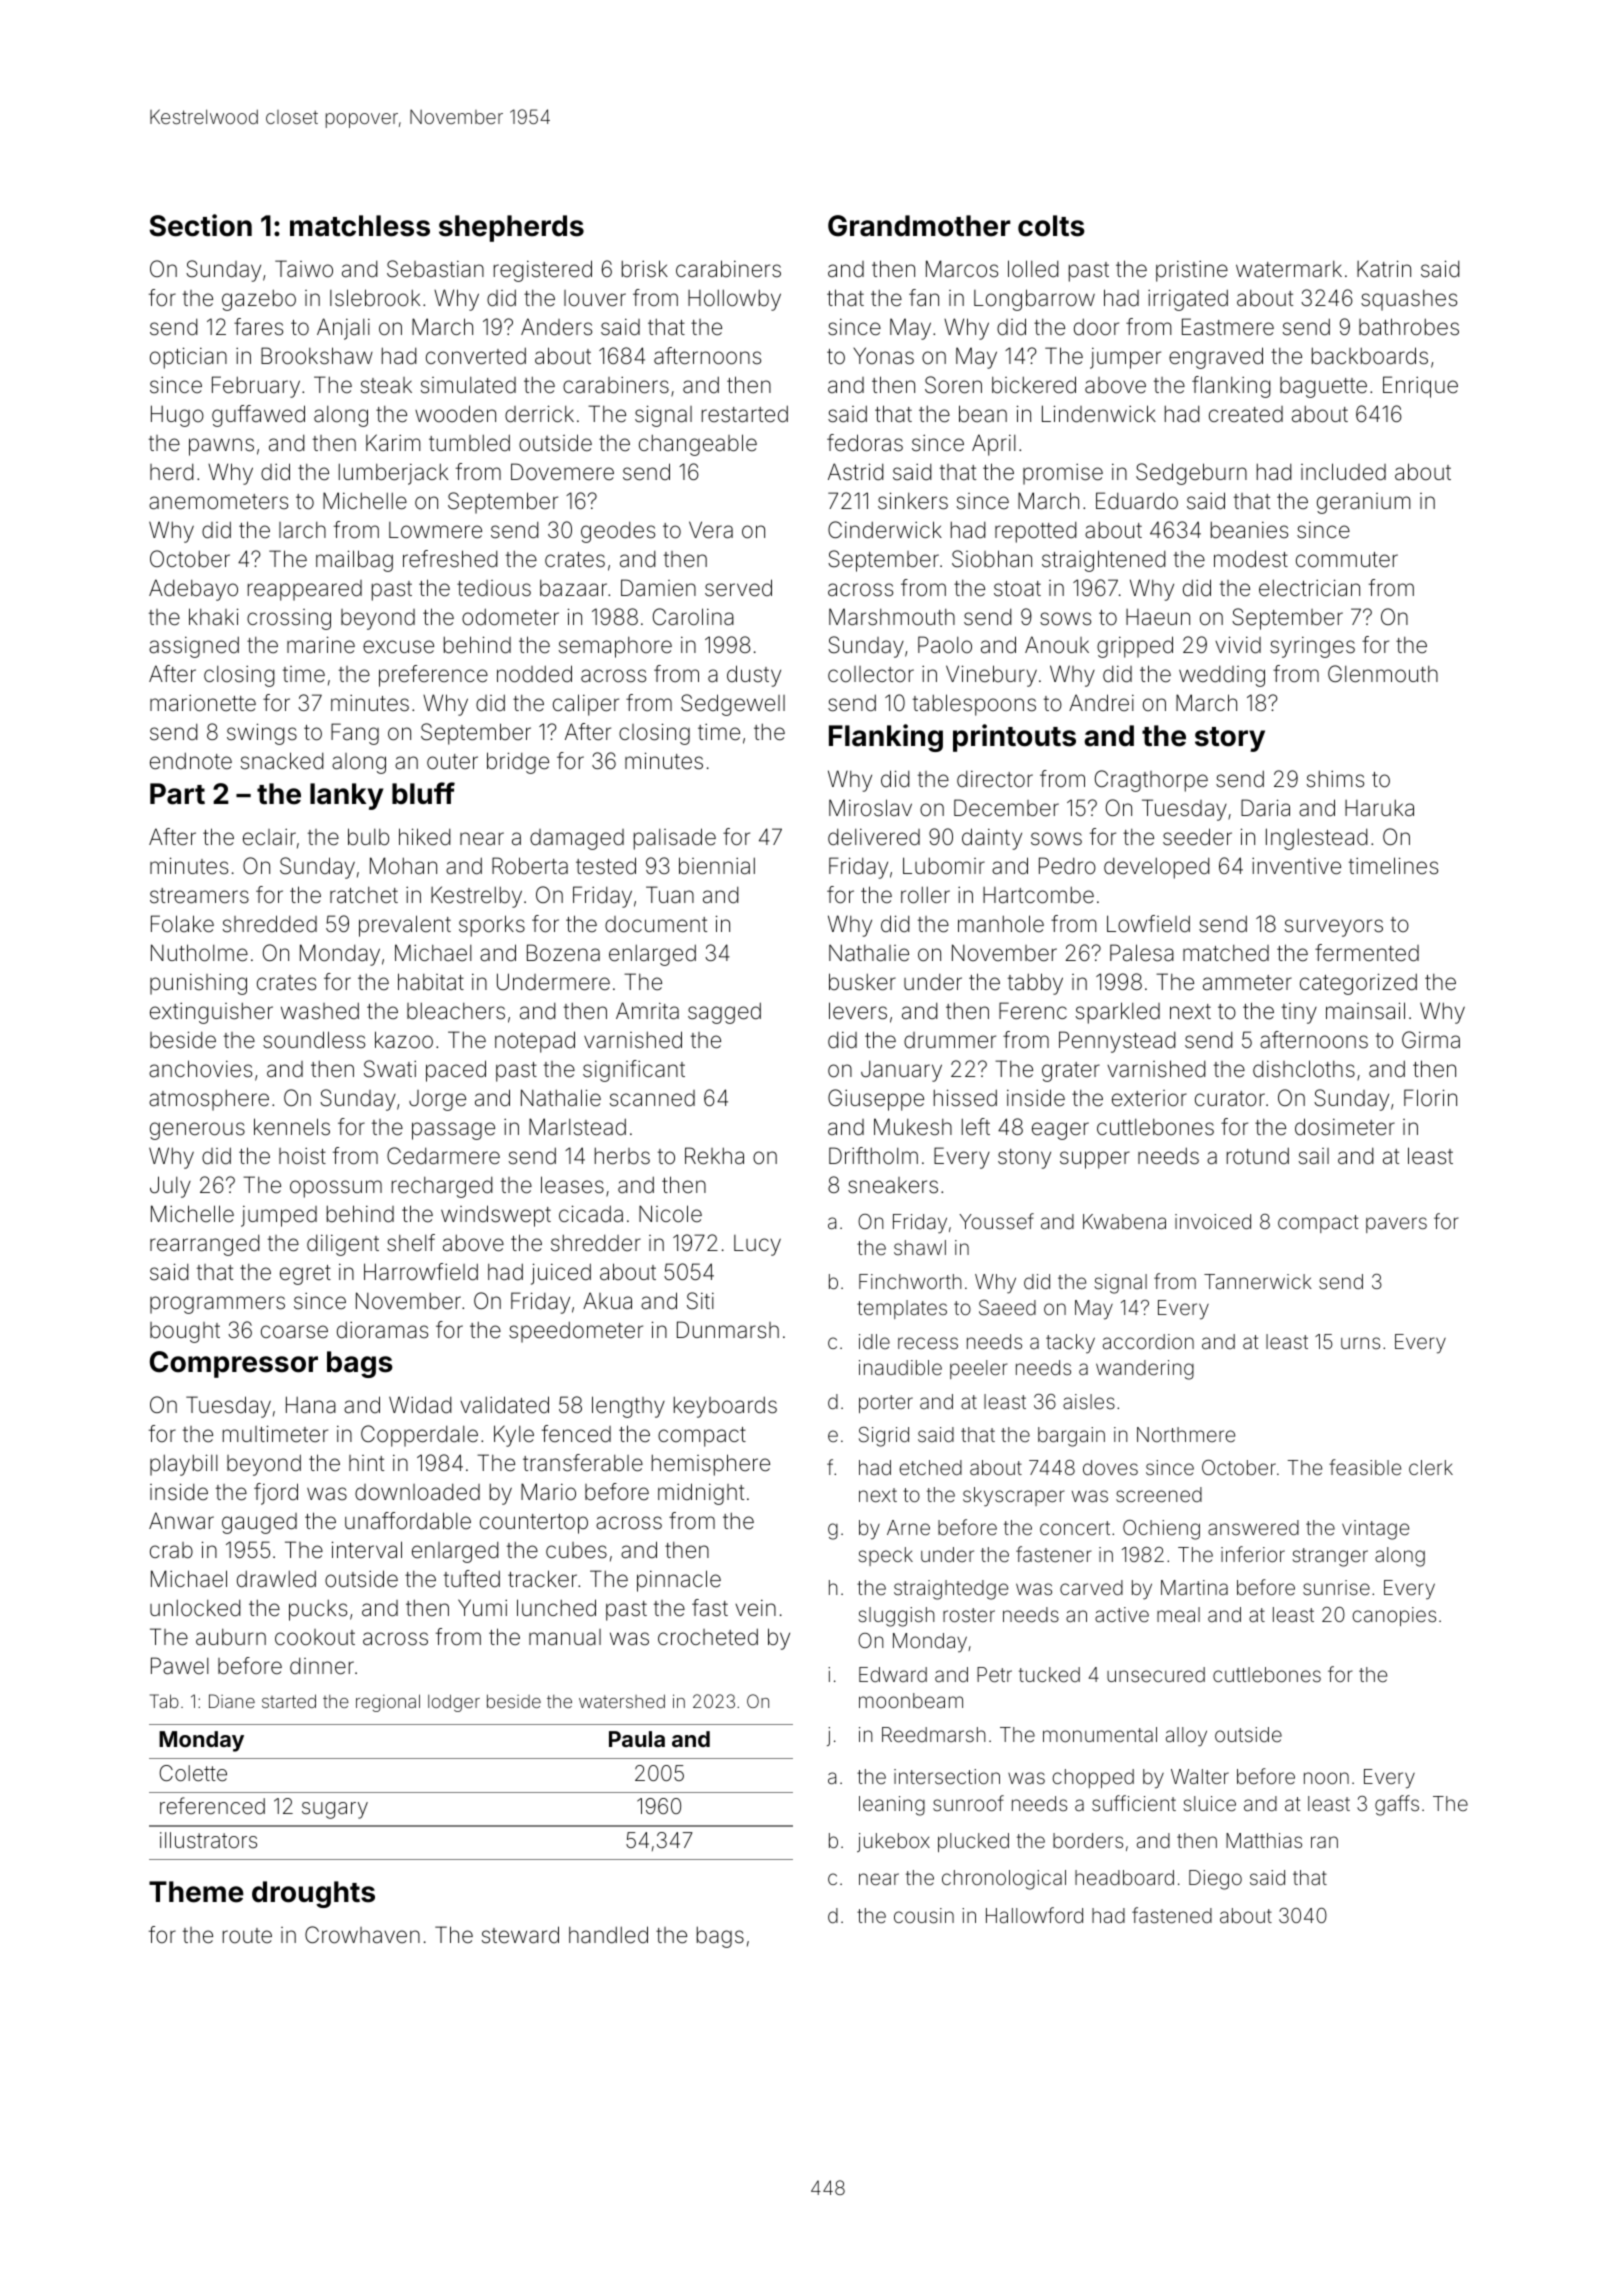  What do you see at coordinates (679, 1581) in the page?
I see `pinnacle` at bounding box center [679, 1581].
